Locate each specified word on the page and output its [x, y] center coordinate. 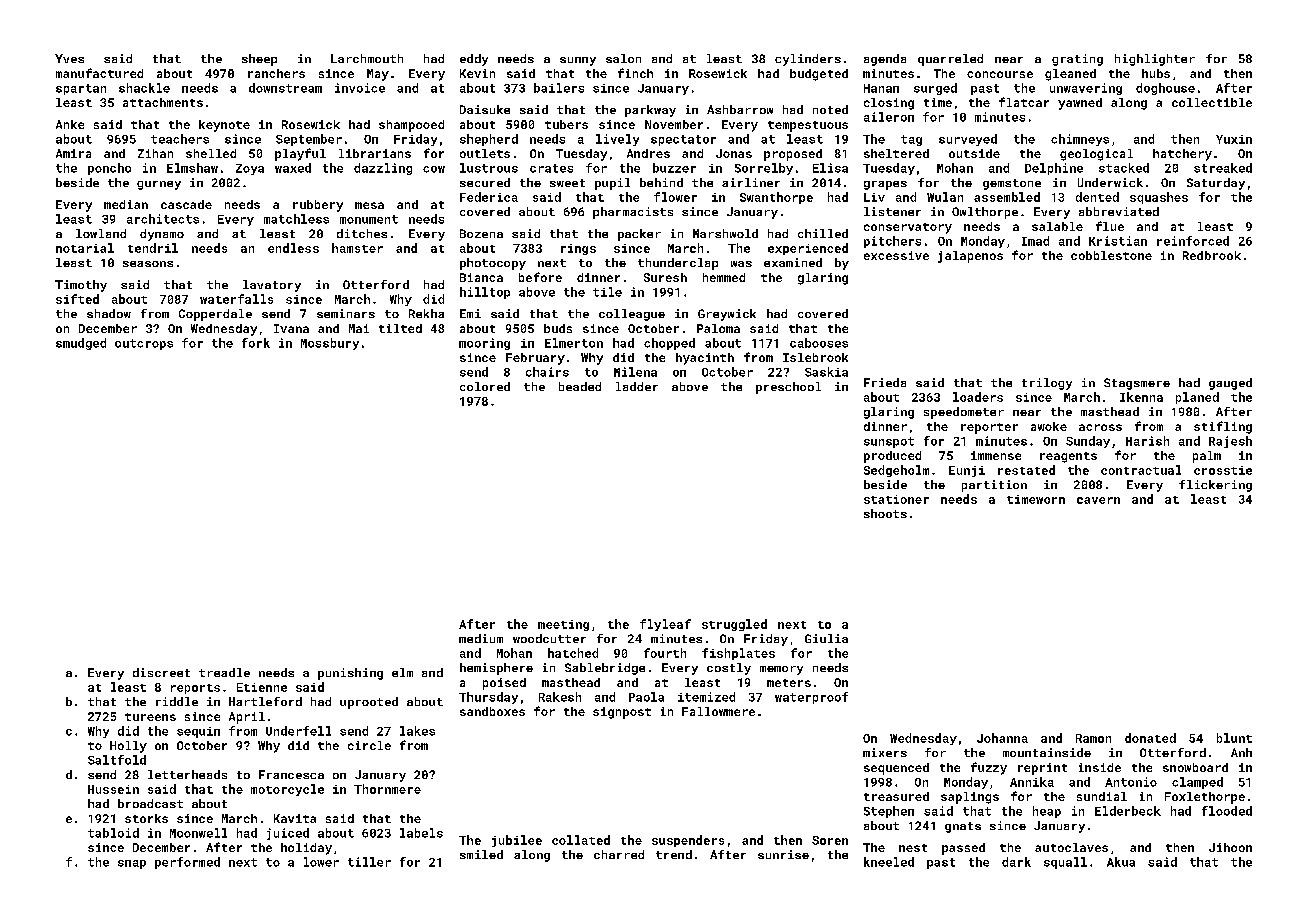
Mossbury [330, 344]
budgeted [819, 75]
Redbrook [1212, 255]
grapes [885, 185]
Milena [635, 372]
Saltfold [117, 760]
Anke [70, 124]
